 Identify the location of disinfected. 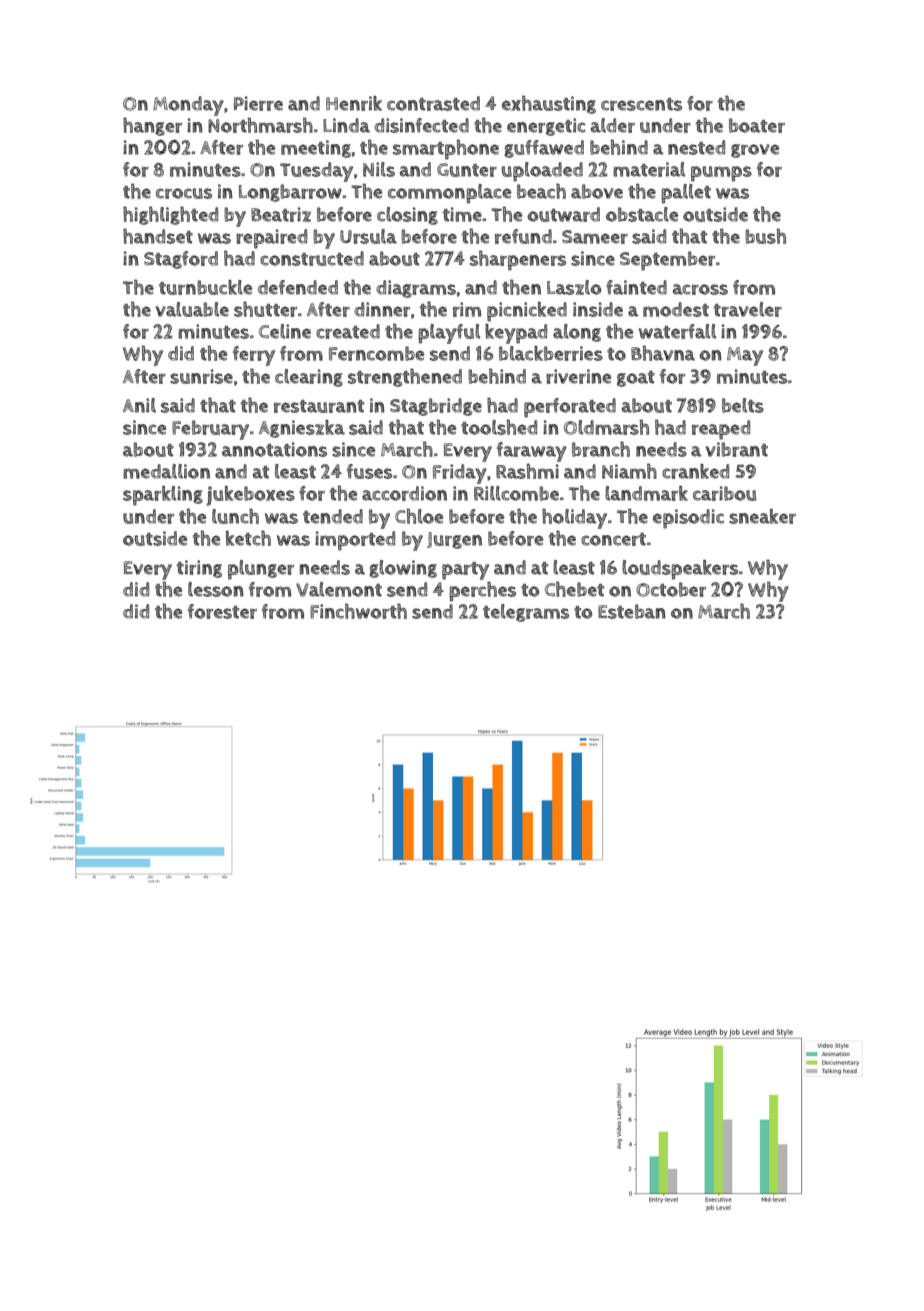
(421, 125).
